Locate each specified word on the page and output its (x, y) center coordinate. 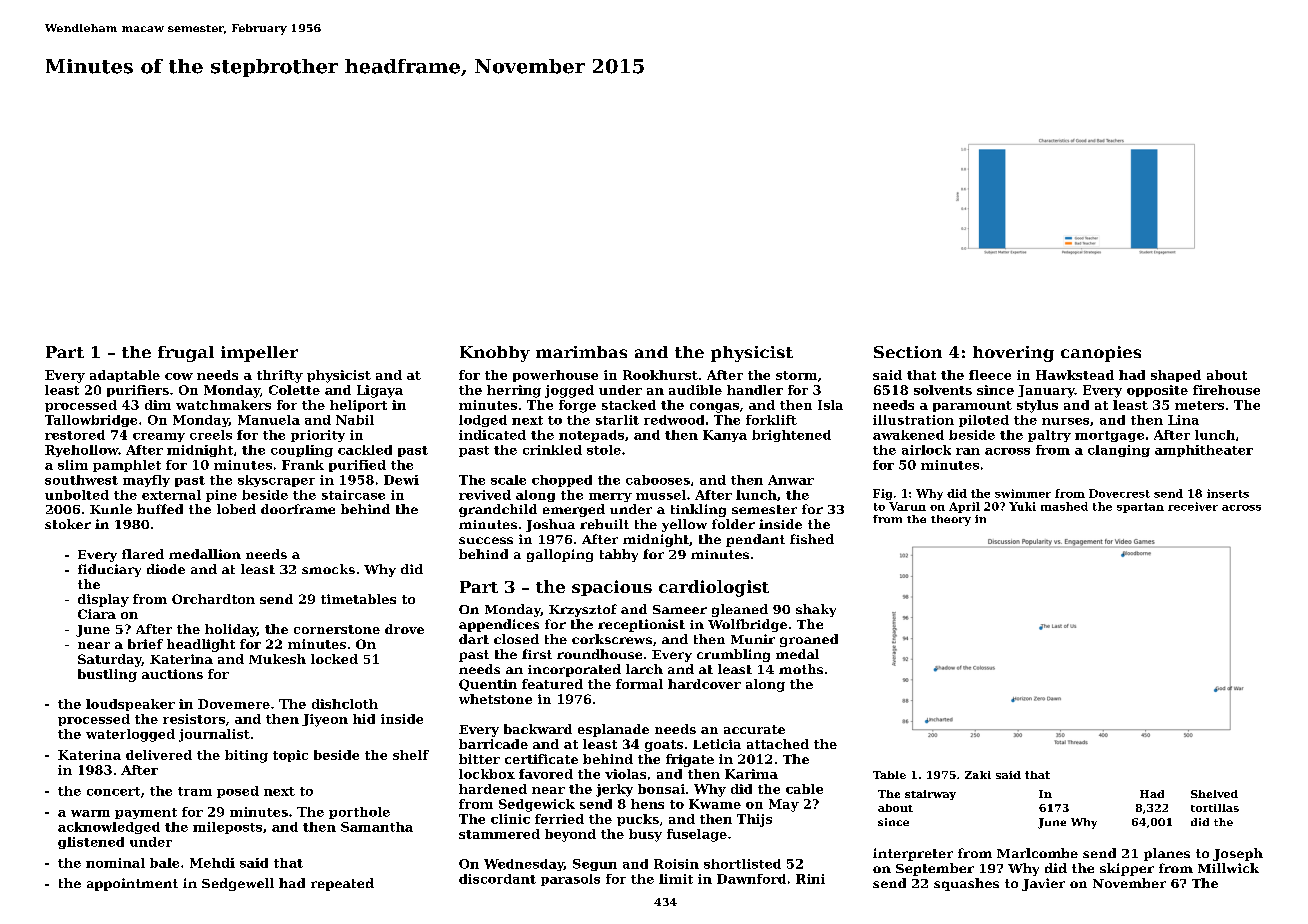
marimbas (581, 352)
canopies (1101, 354)
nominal (115, 863)
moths (801, 669)
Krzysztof (583, 610)
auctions (172, 674)
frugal (186, 354)
